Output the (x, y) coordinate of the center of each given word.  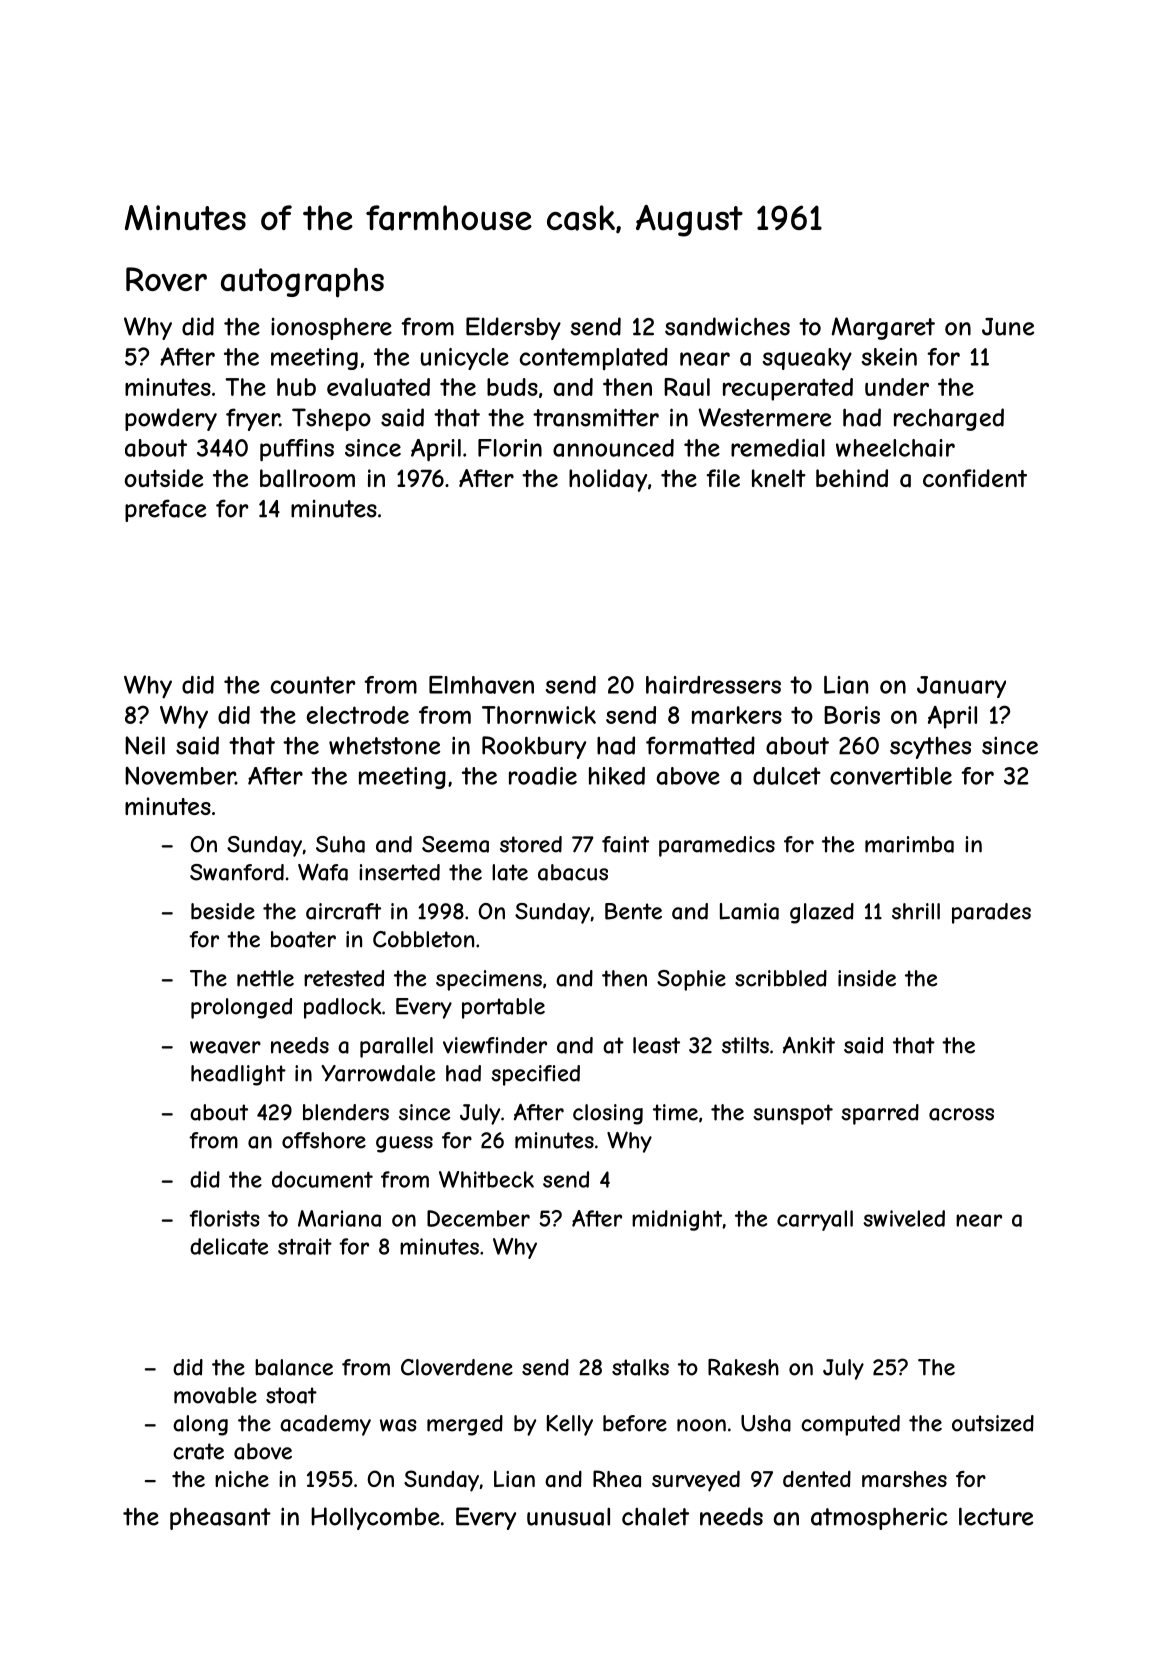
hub (296, 387)
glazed (822, 913)
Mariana (339, 1218)
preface (165, 510)
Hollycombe (375, 1518)
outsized (993, 1423)
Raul (687, 387)
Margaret (883, 328)
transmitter (596, 417)
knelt (779, 478)
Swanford (237, 872)
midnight (677, 1220)
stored (531, 844)
